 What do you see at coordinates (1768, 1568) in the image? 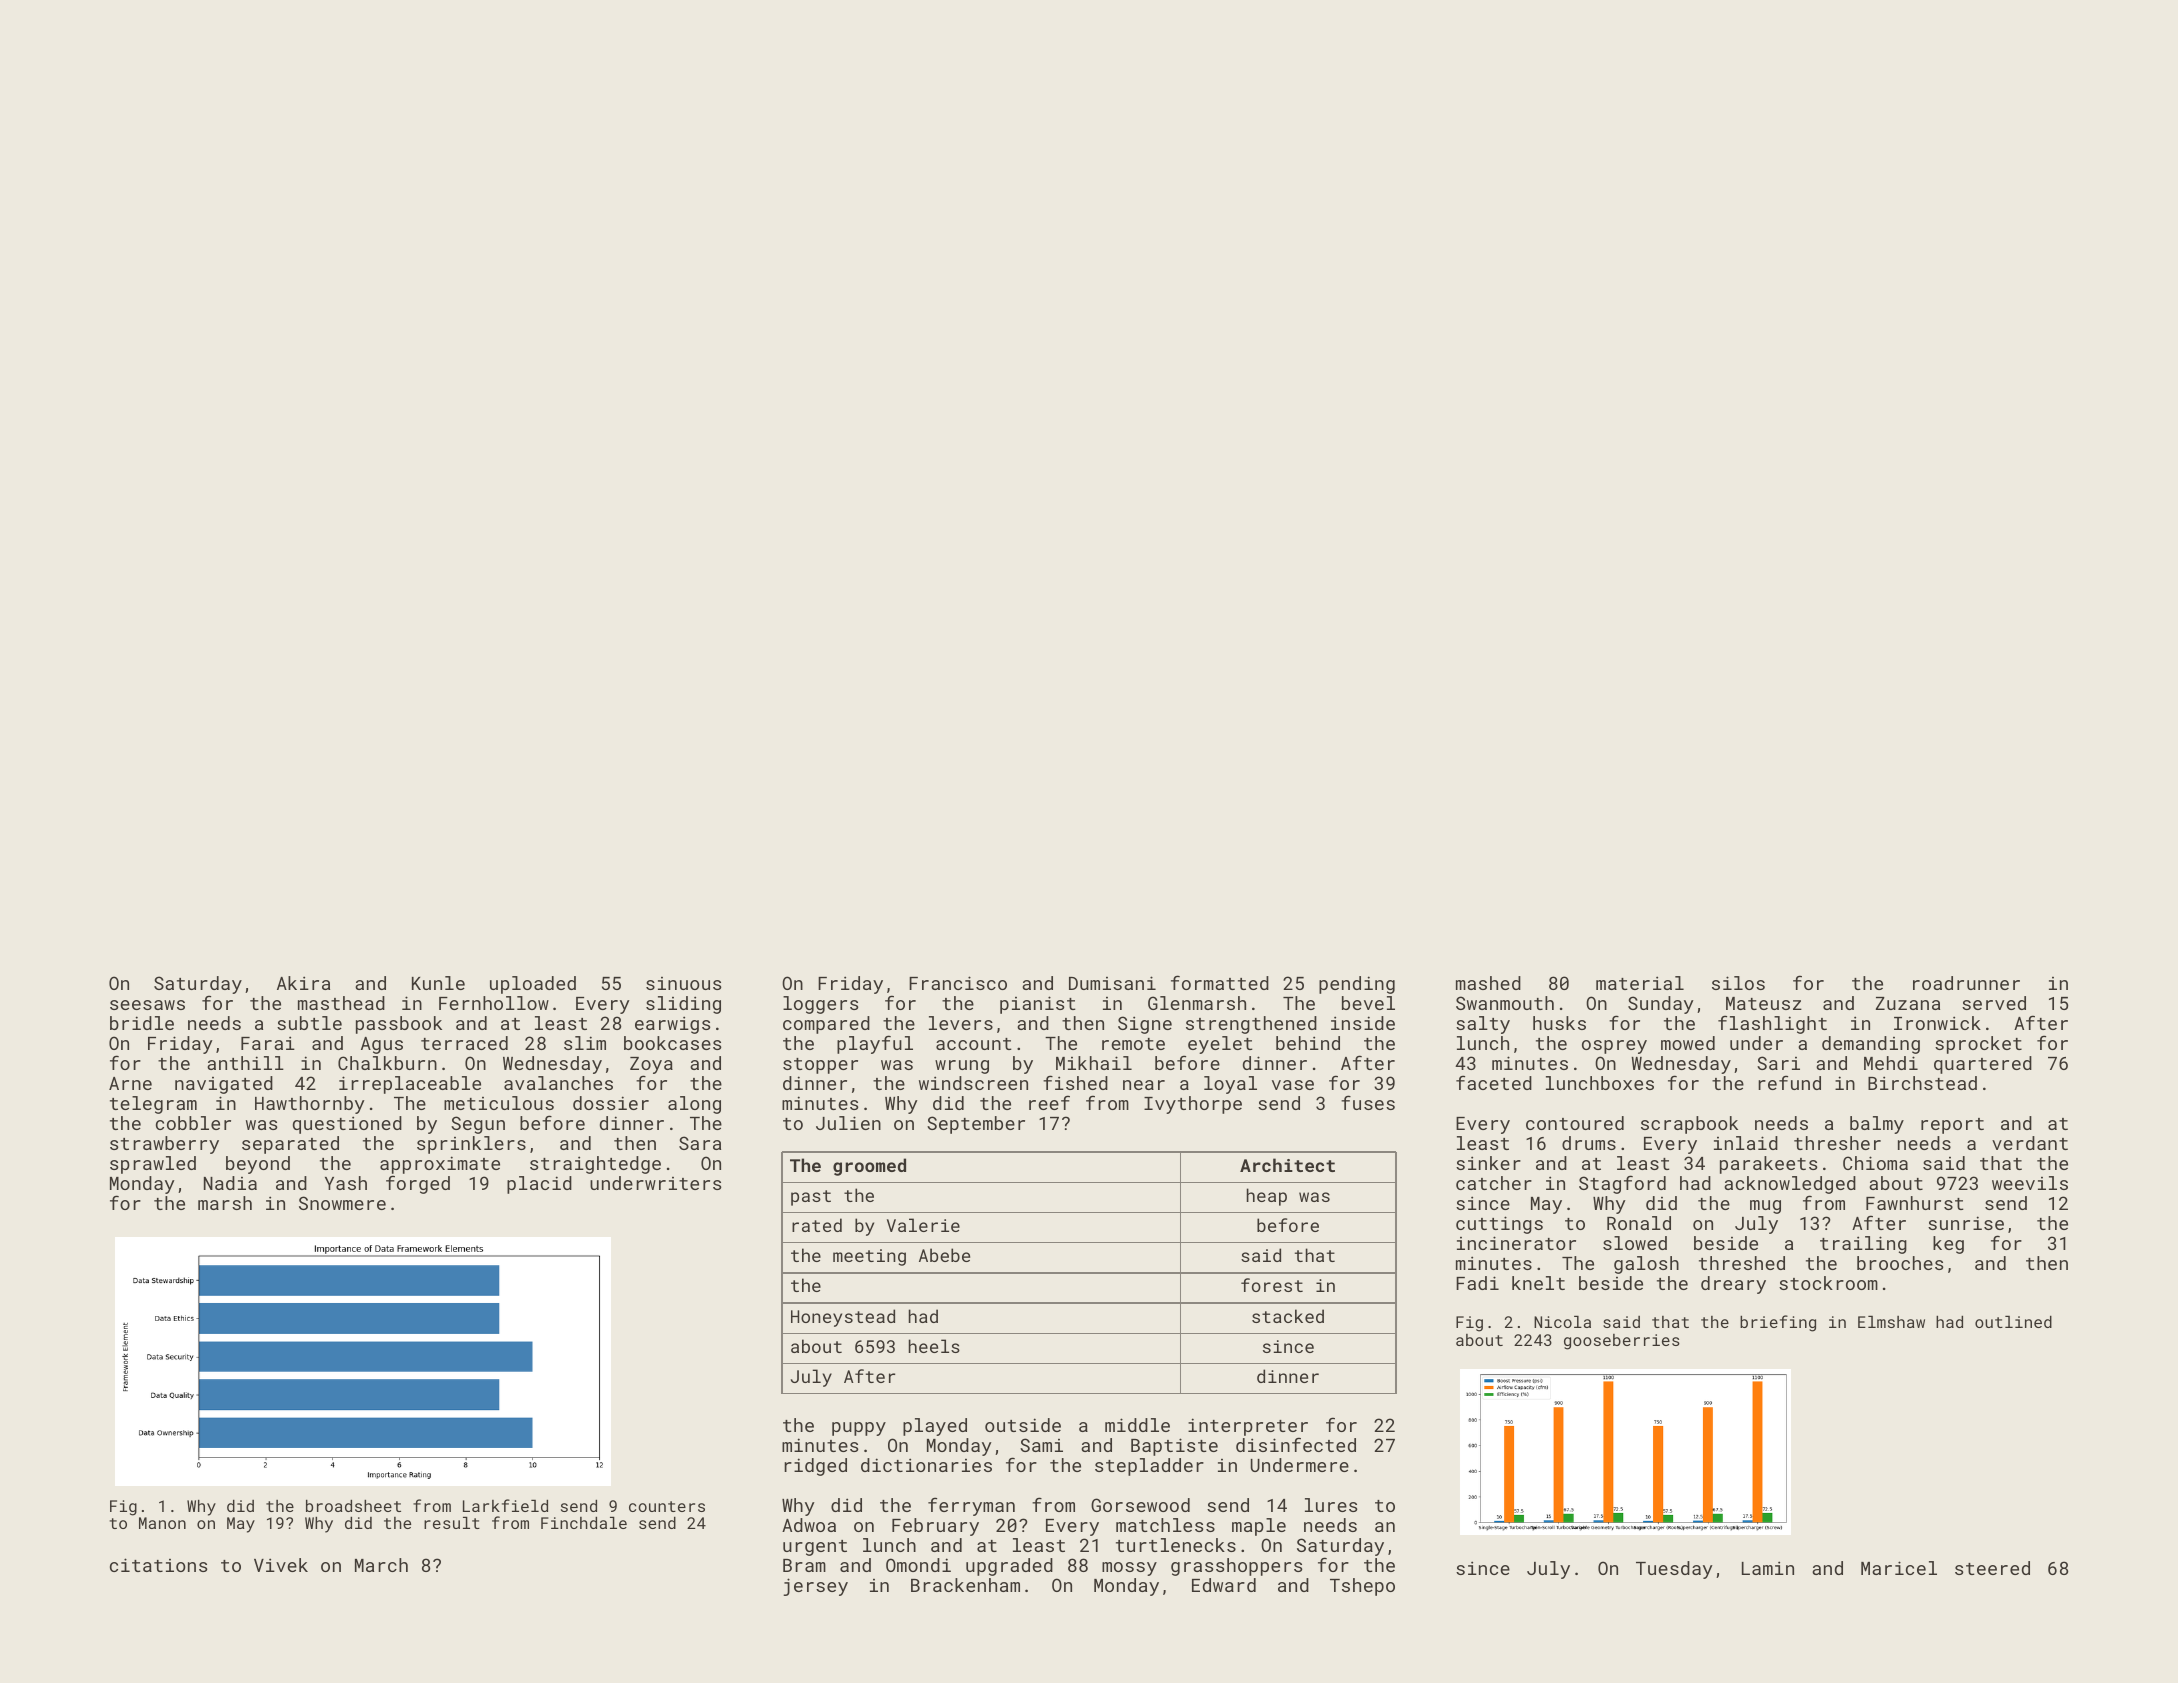
I see `Lamin` at bounding box center [1768, 1568].
